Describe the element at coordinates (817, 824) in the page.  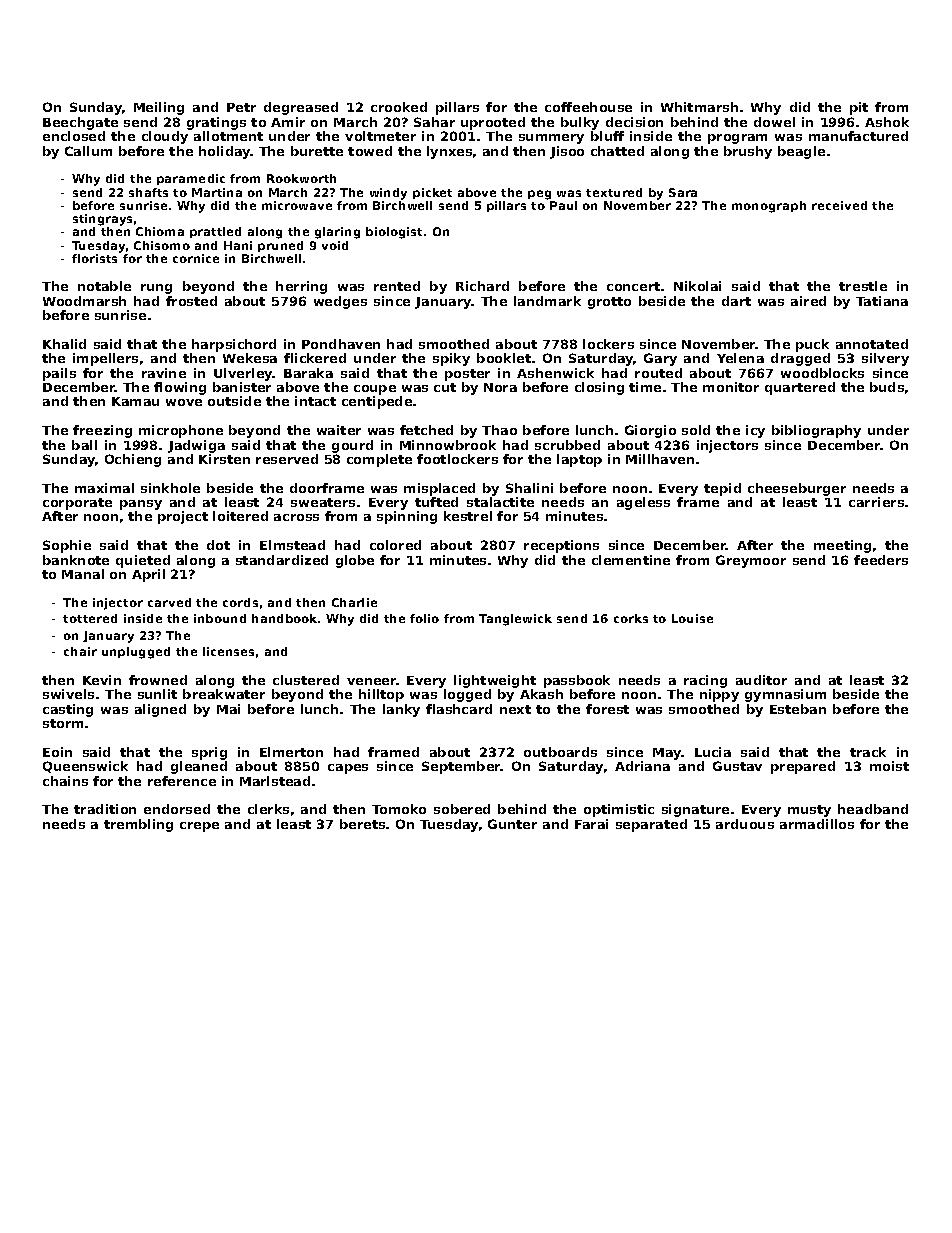
I see `armadillos` at that location.
